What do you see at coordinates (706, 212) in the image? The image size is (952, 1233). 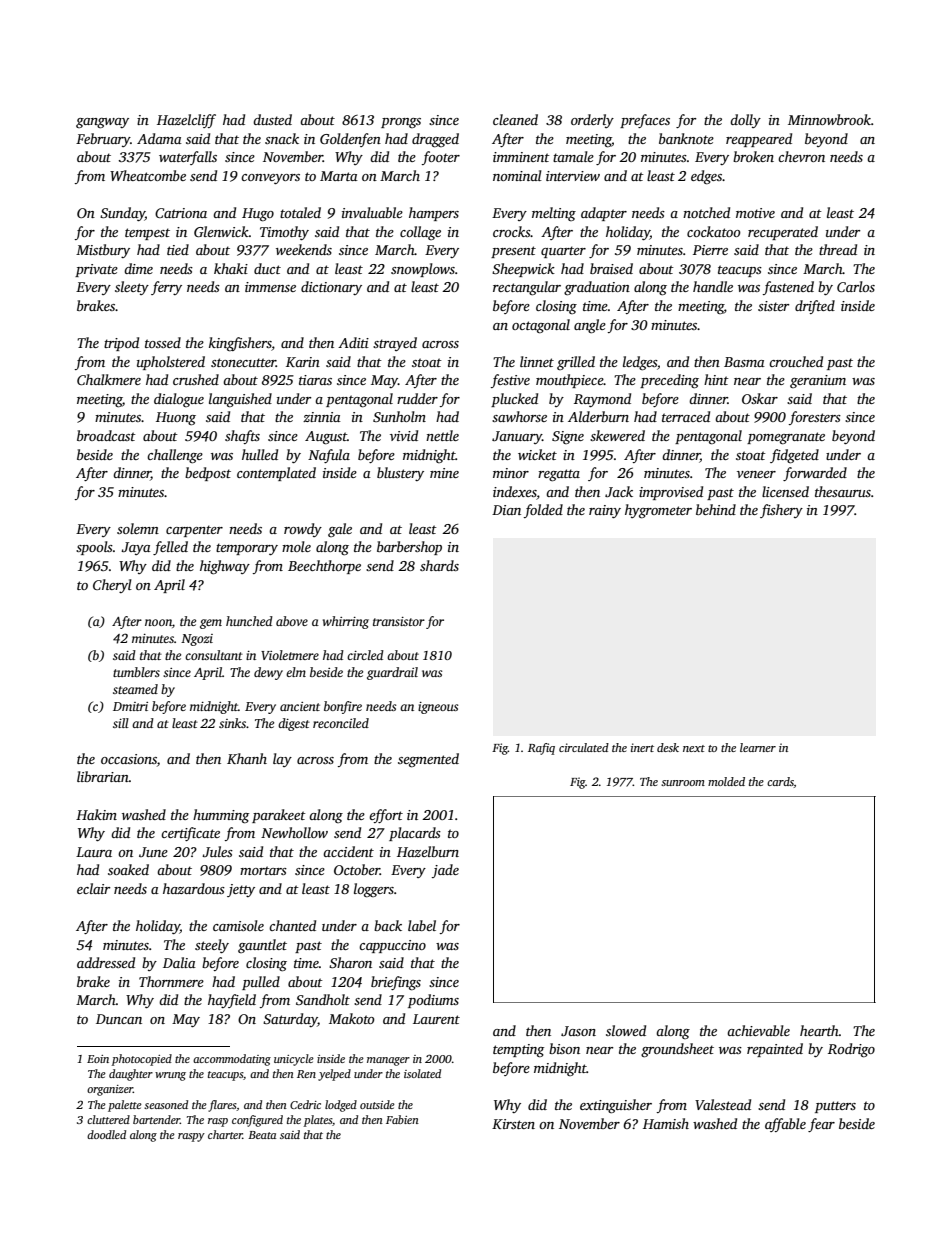 I see `notched` at bounding box center [706, 212].
